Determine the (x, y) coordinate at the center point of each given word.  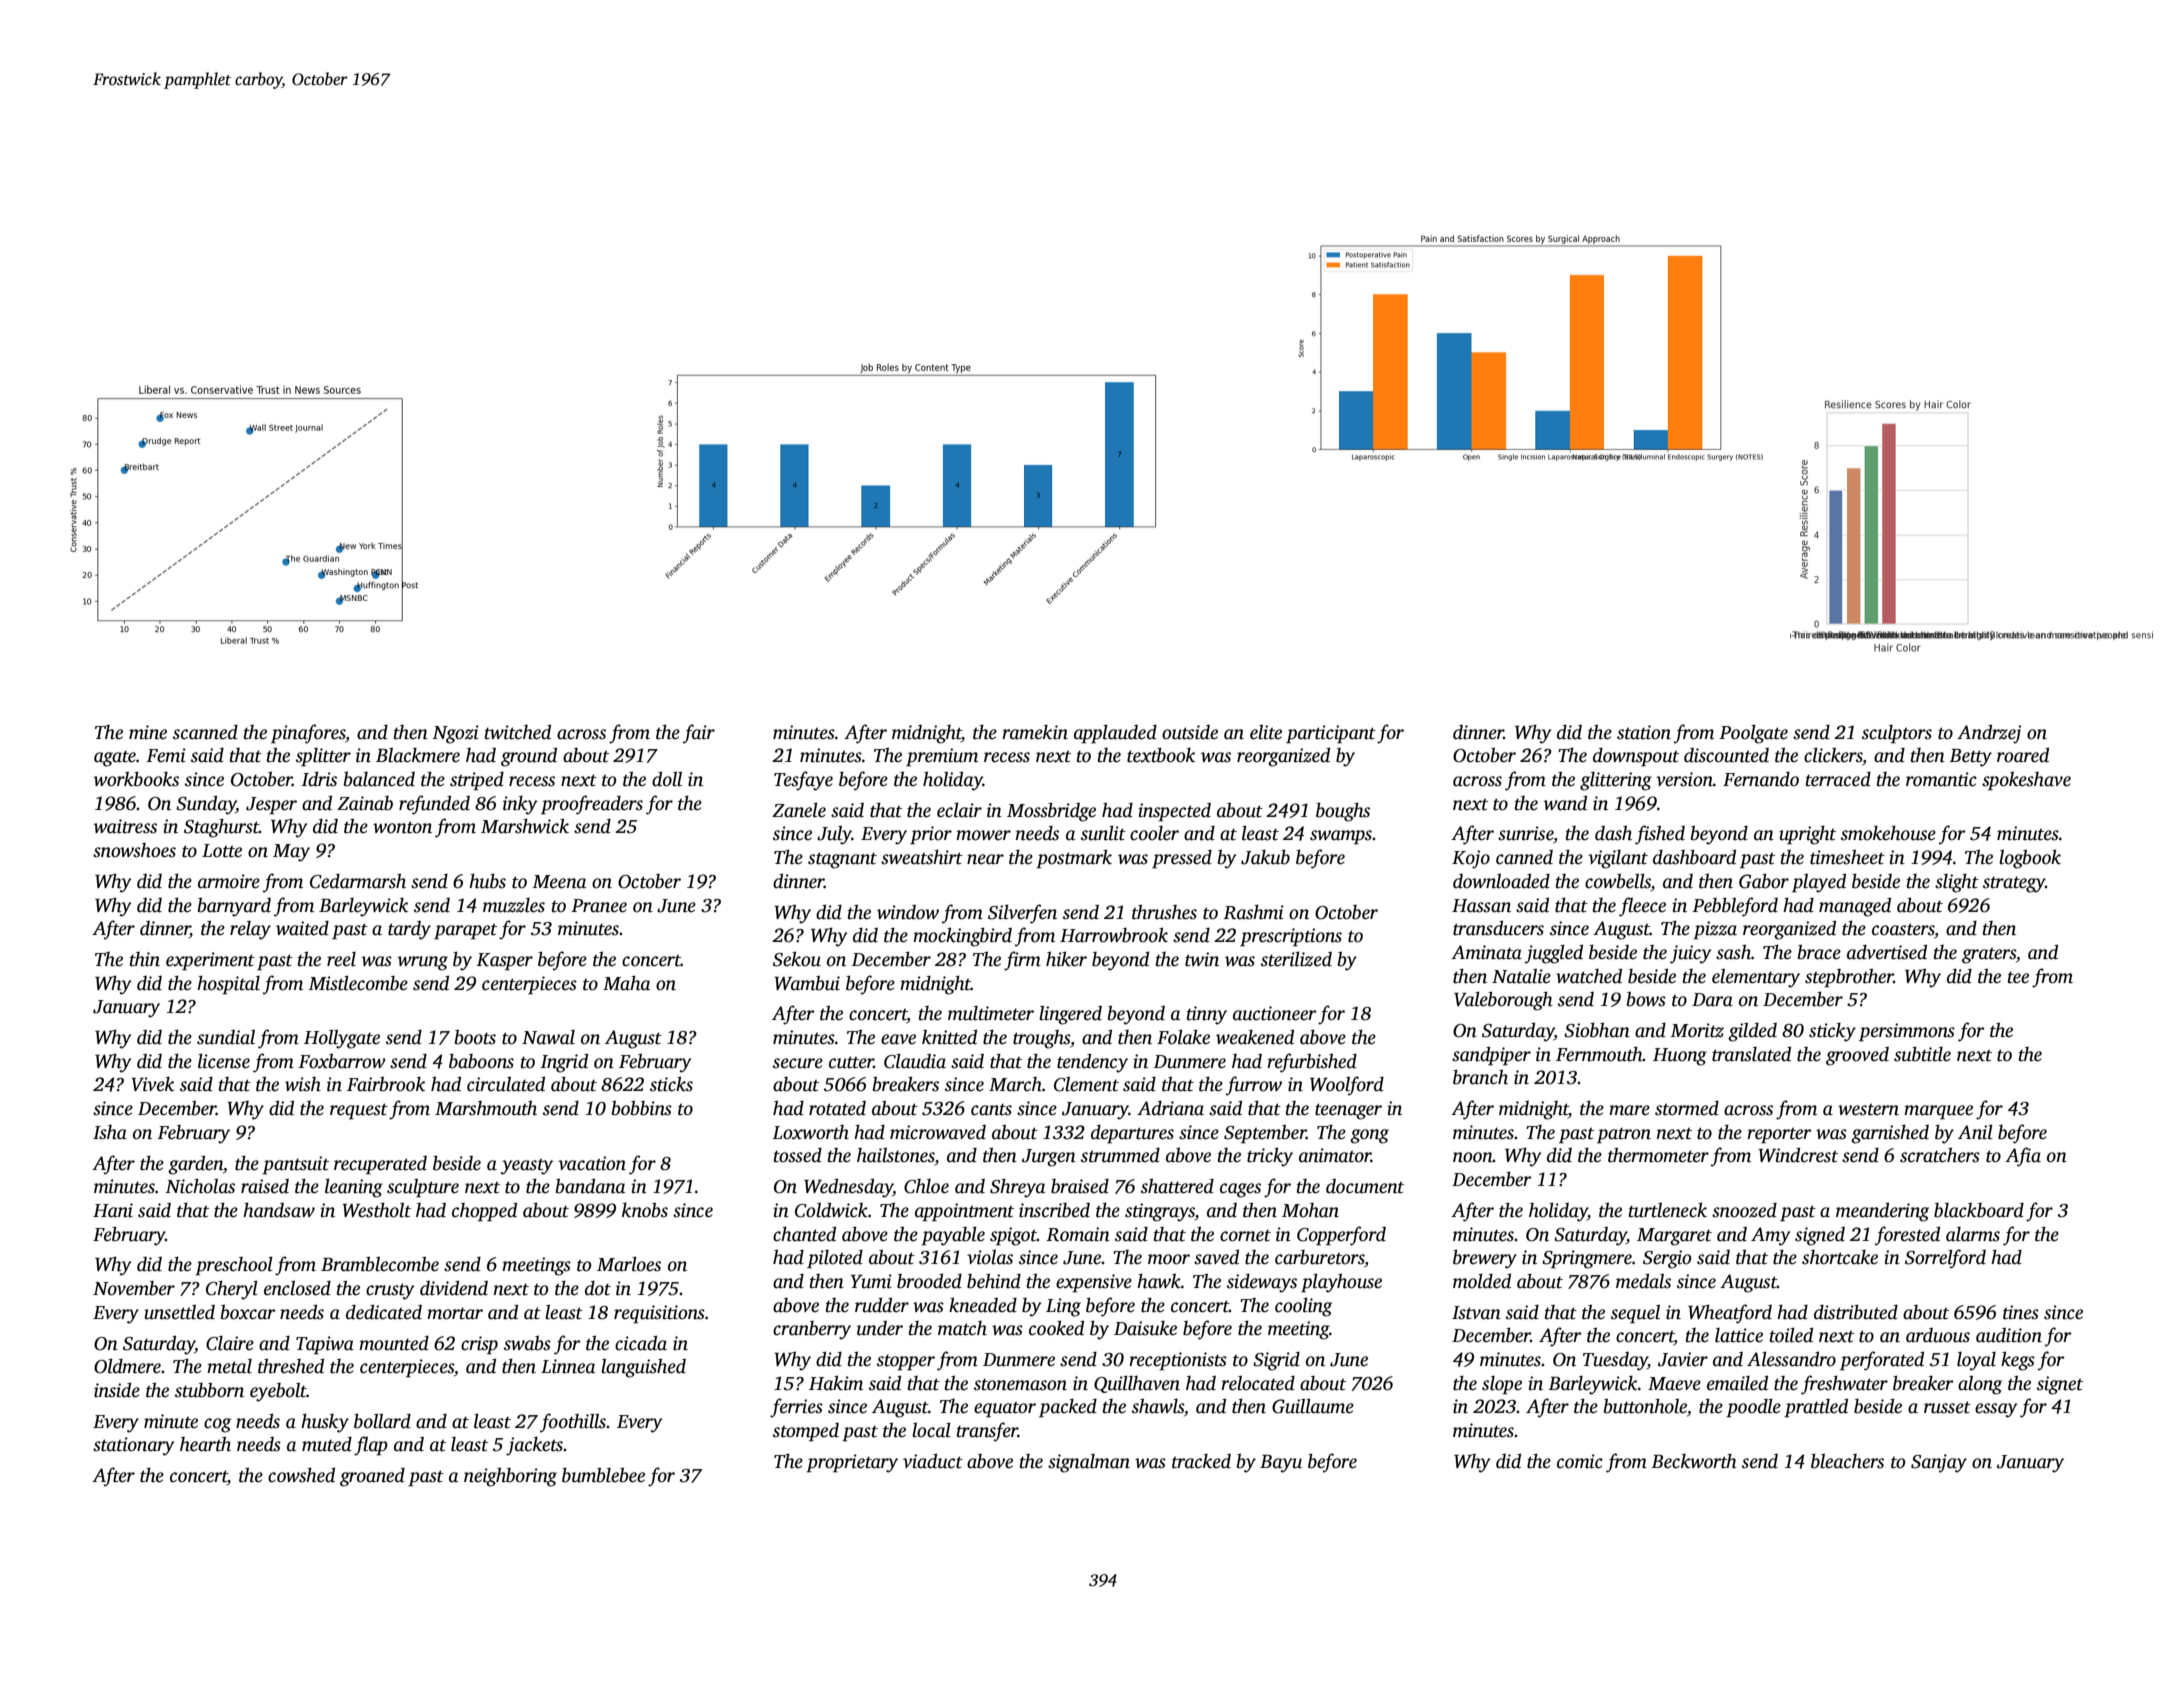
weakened (1255, 1037)
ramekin (1035, 732)
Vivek (152, 1084)
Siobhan (1597, 1030)
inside (117, 1390)
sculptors (1897, 734)
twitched (518, 732)
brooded (929, 1281)
